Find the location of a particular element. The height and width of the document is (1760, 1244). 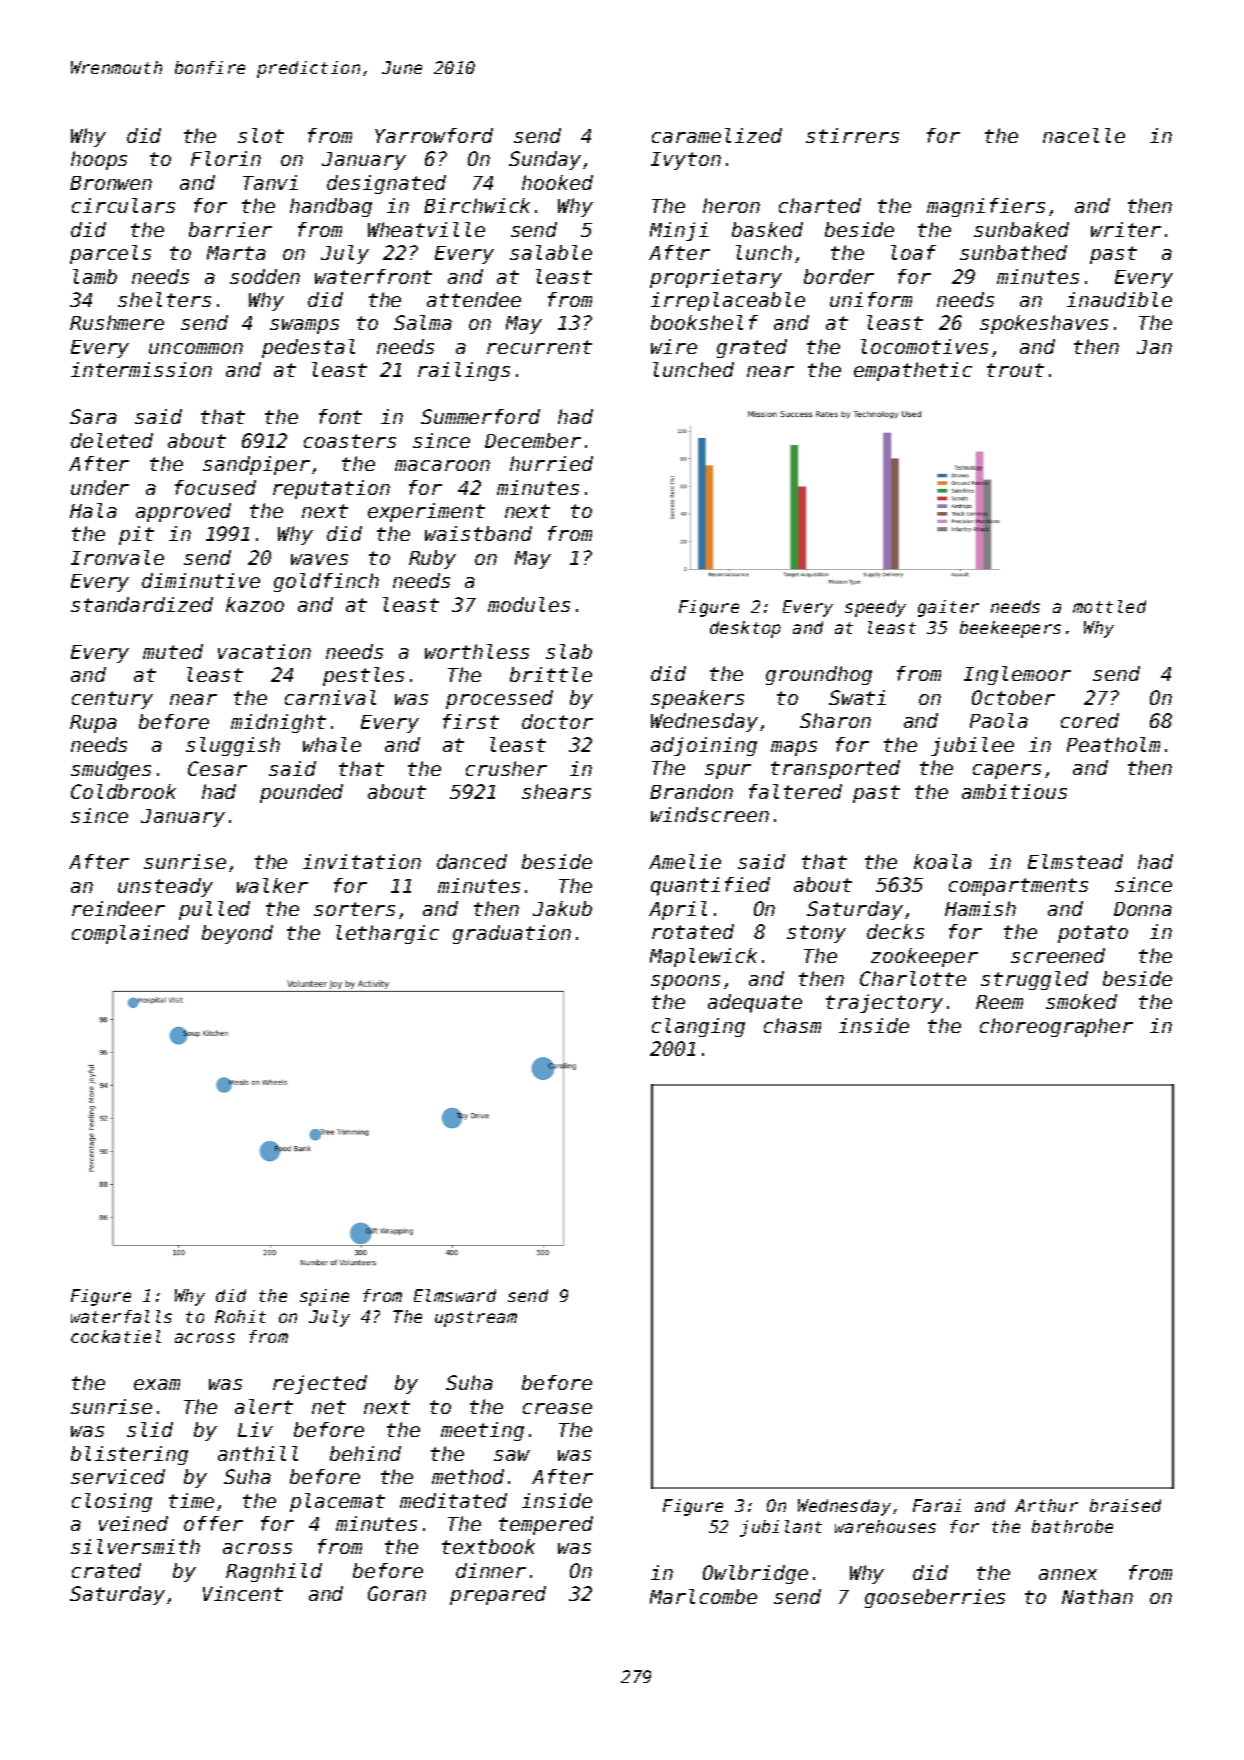

basked is located at coordinates (767, 229).
